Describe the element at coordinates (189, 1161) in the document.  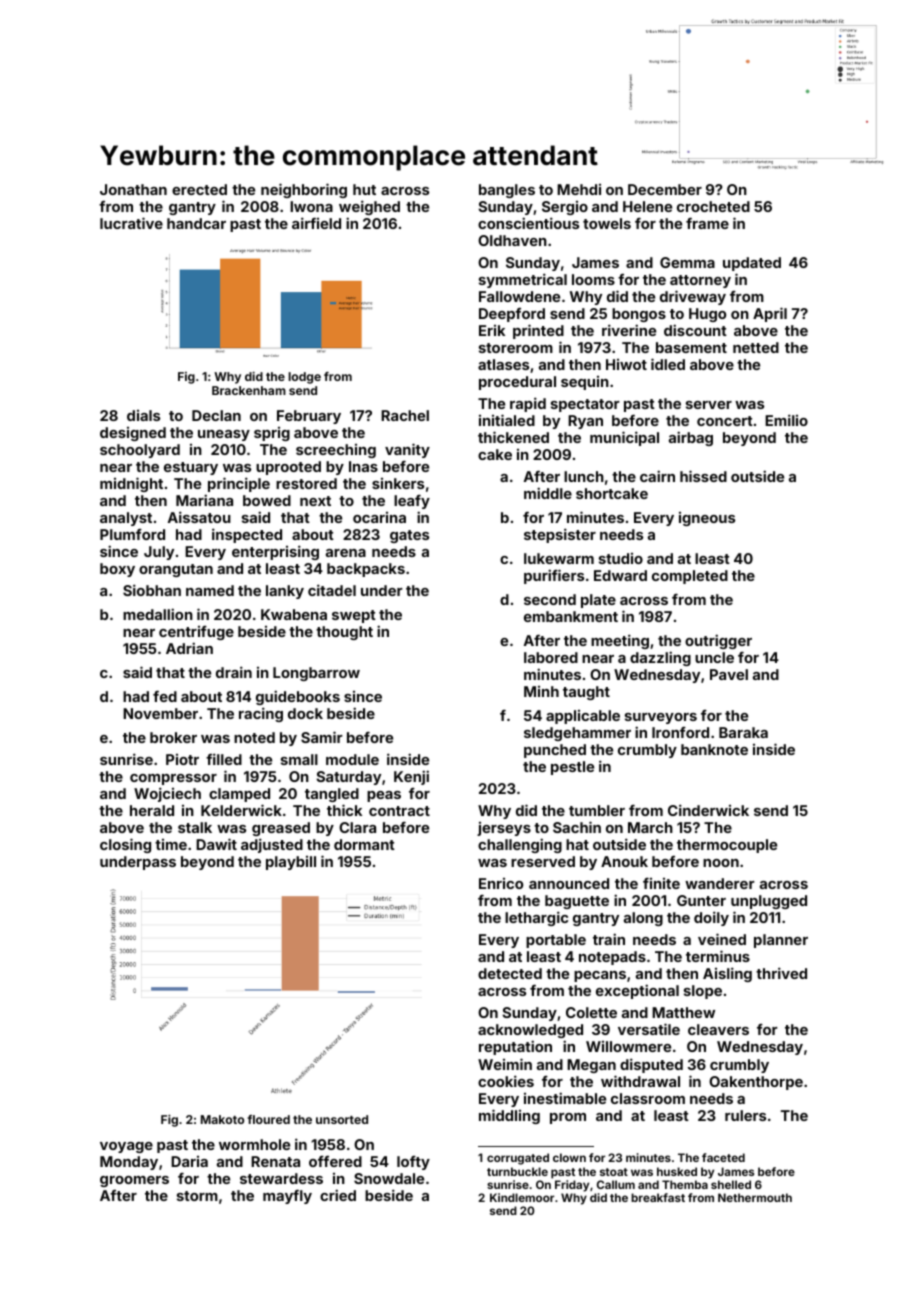
I see `Daria` at that location.
